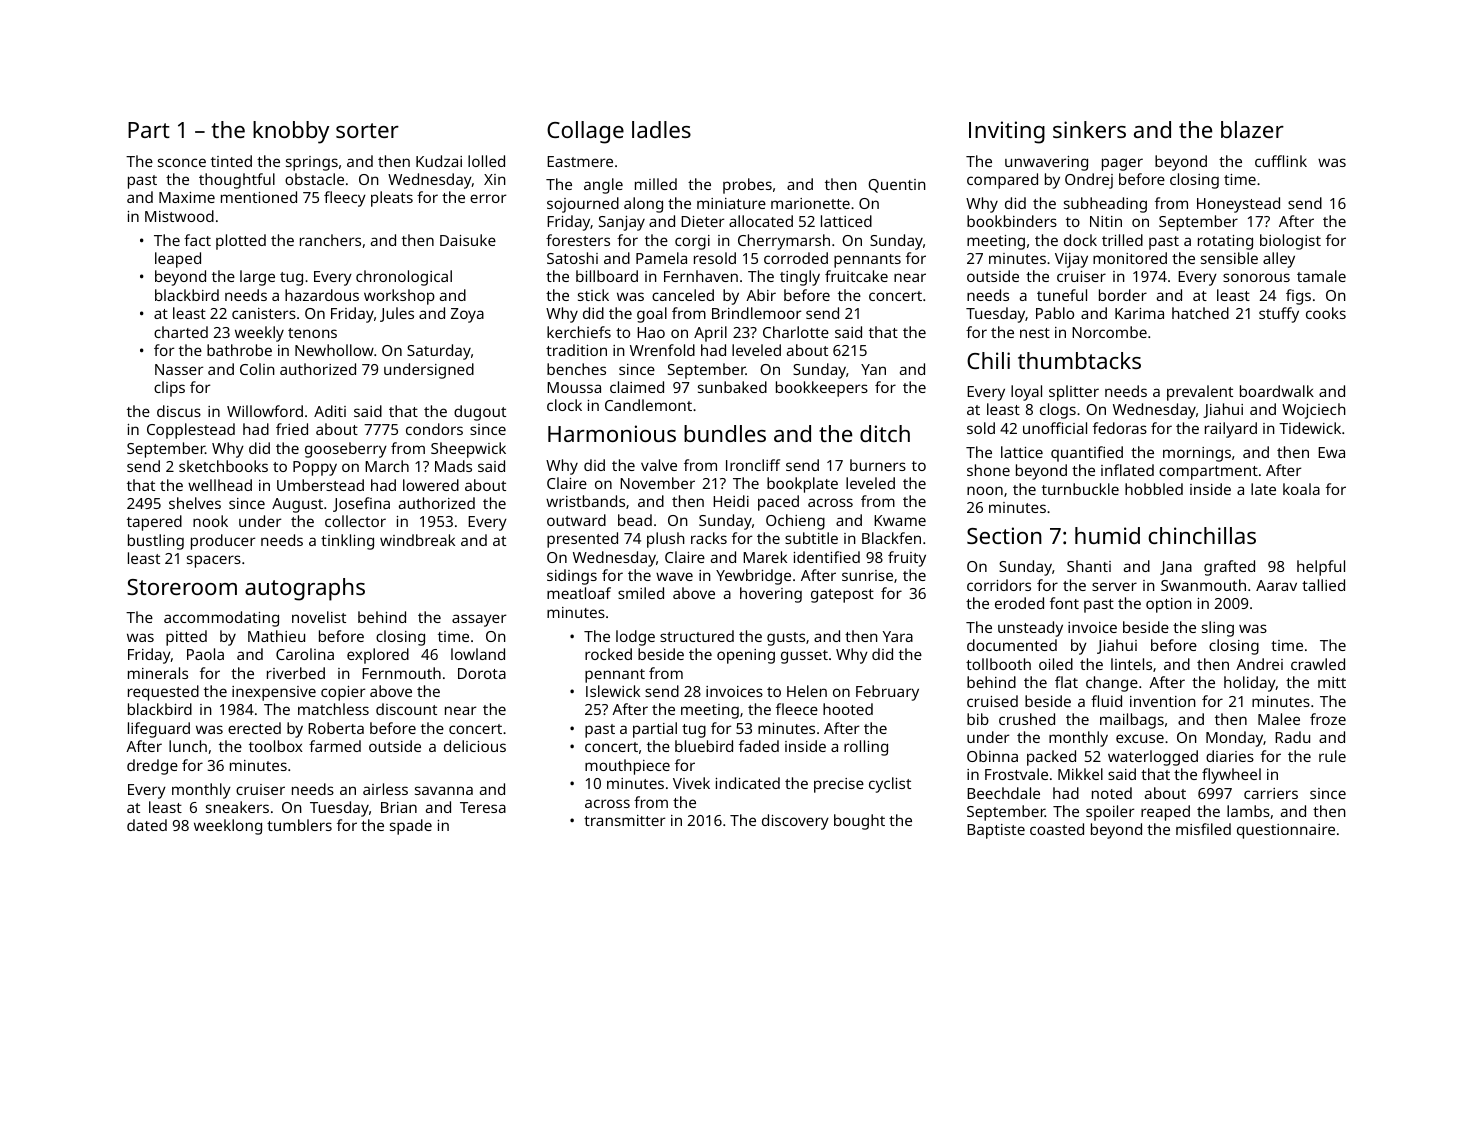 The height and width of the page is (1138, 1473). What do you see at coordinates (572, 258) in the page?
I see `Satoshi` at bounding box center [572, 258].
